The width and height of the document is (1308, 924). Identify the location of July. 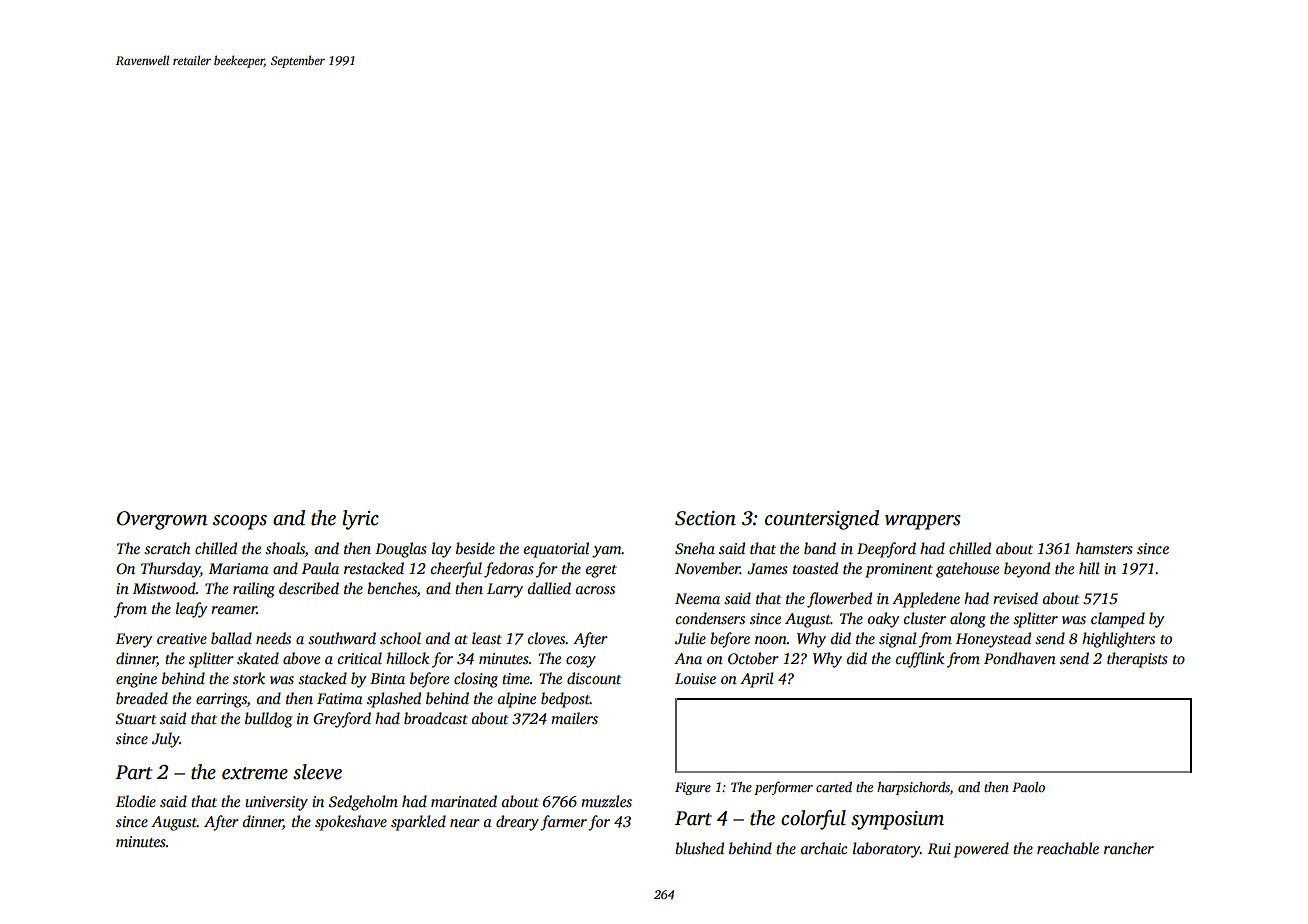
(166, 740).
